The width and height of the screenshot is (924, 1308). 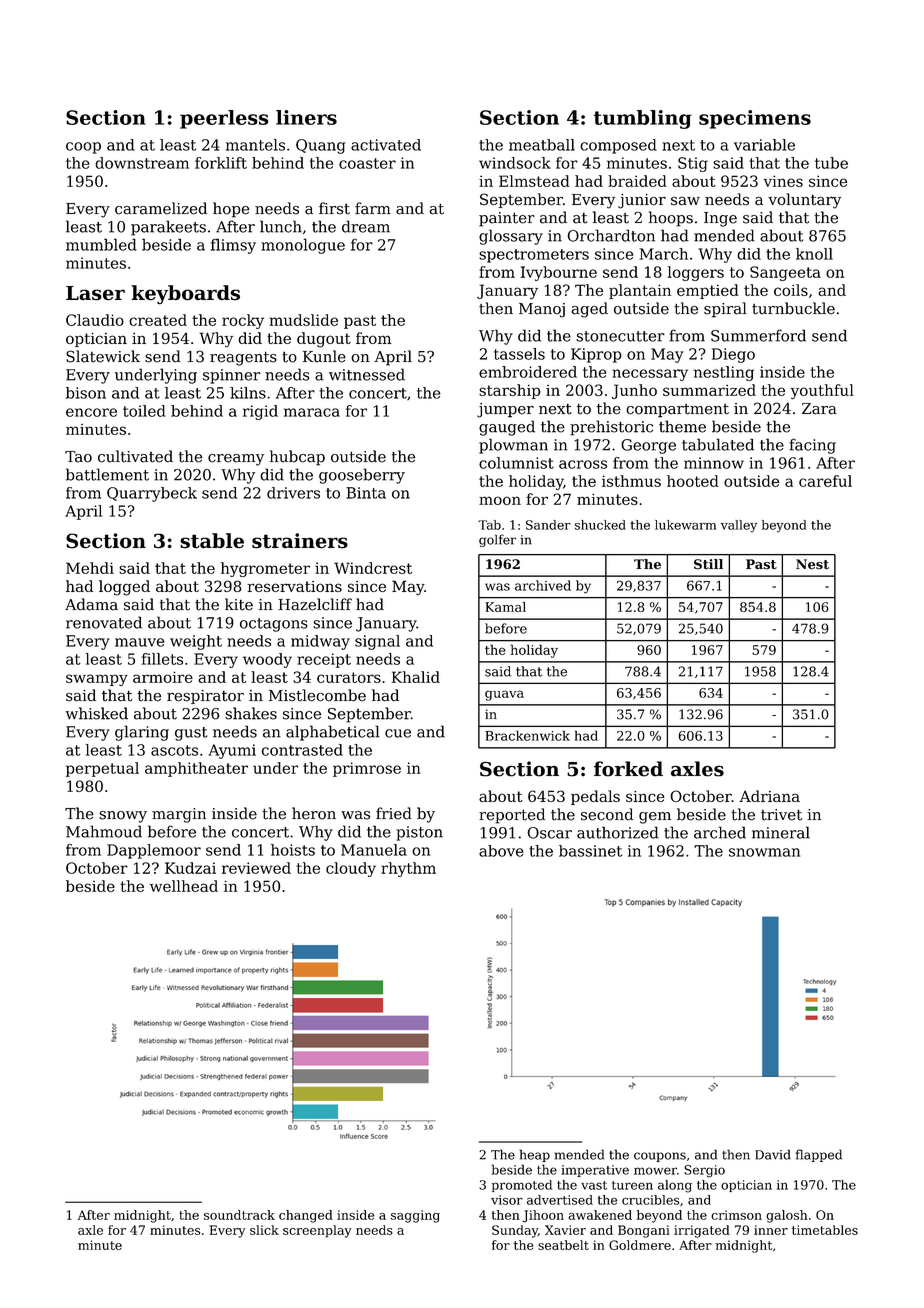 What do you see at coordinates (239, 1215) in the screenshot?
I see `soundtrack` at bounding box center [239, 1215].
